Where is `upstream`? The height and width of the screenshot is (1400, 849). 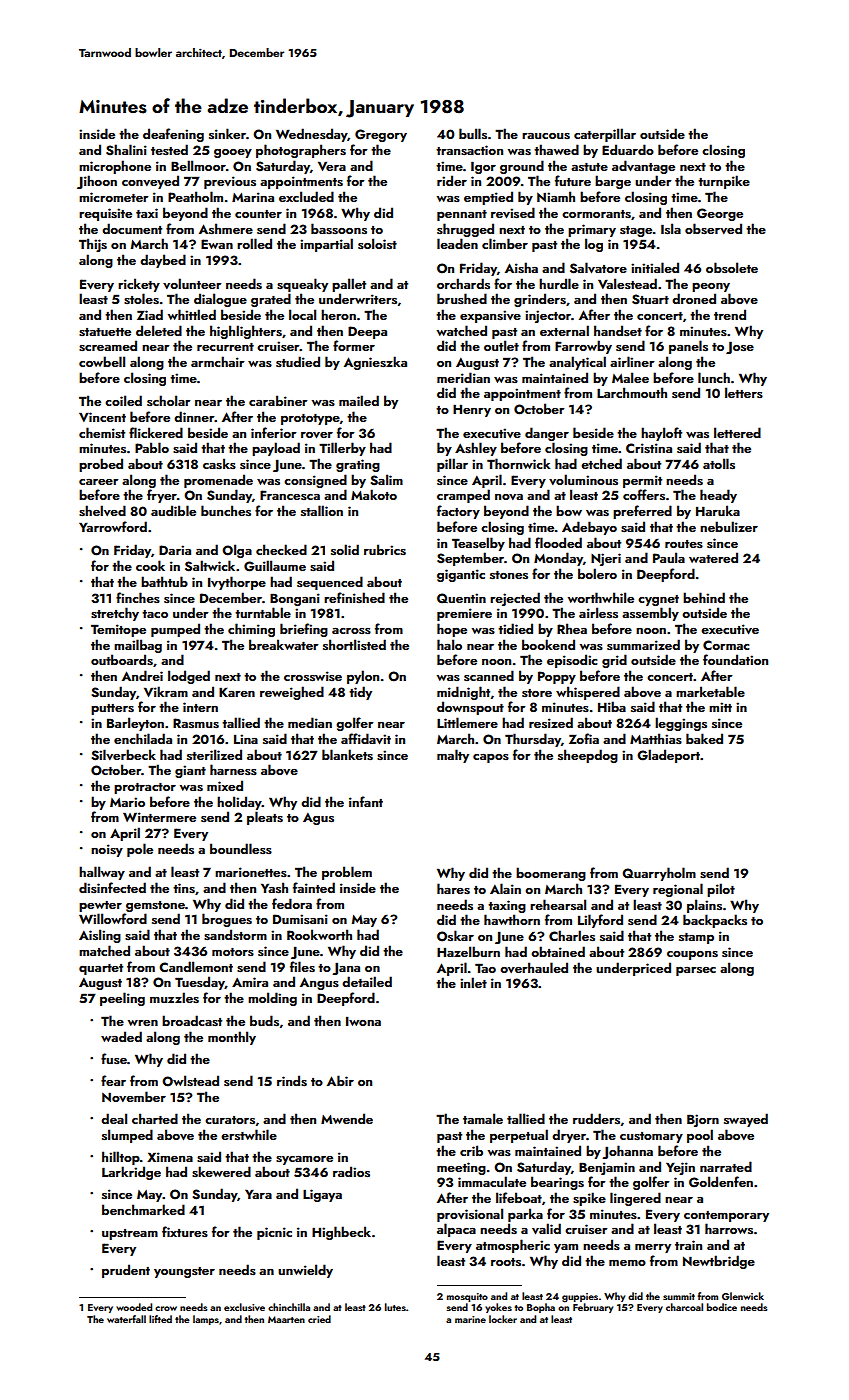 upstream is located at coordinates (130, 1234).
